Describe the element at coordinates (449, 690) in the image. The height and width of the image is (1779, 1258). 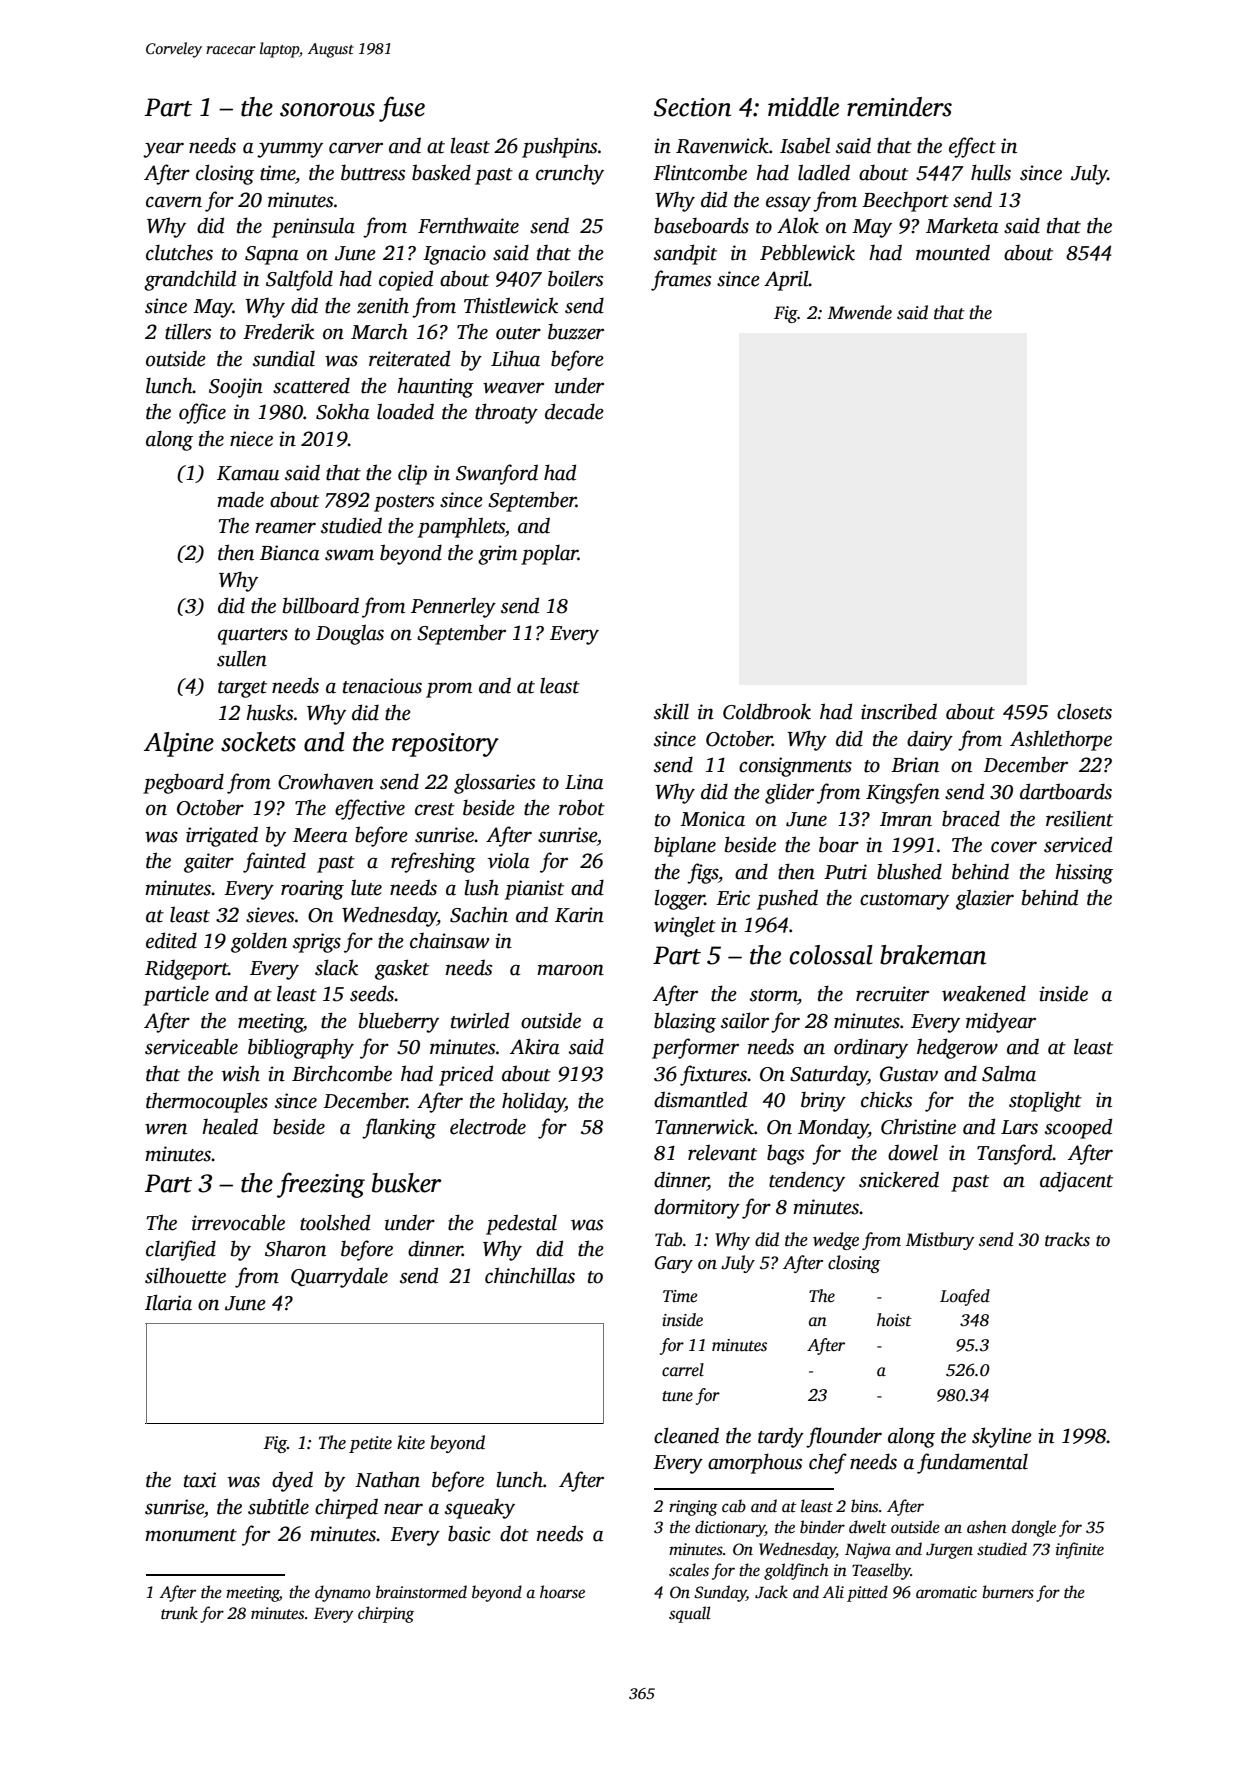
I see `prom` at that location.
